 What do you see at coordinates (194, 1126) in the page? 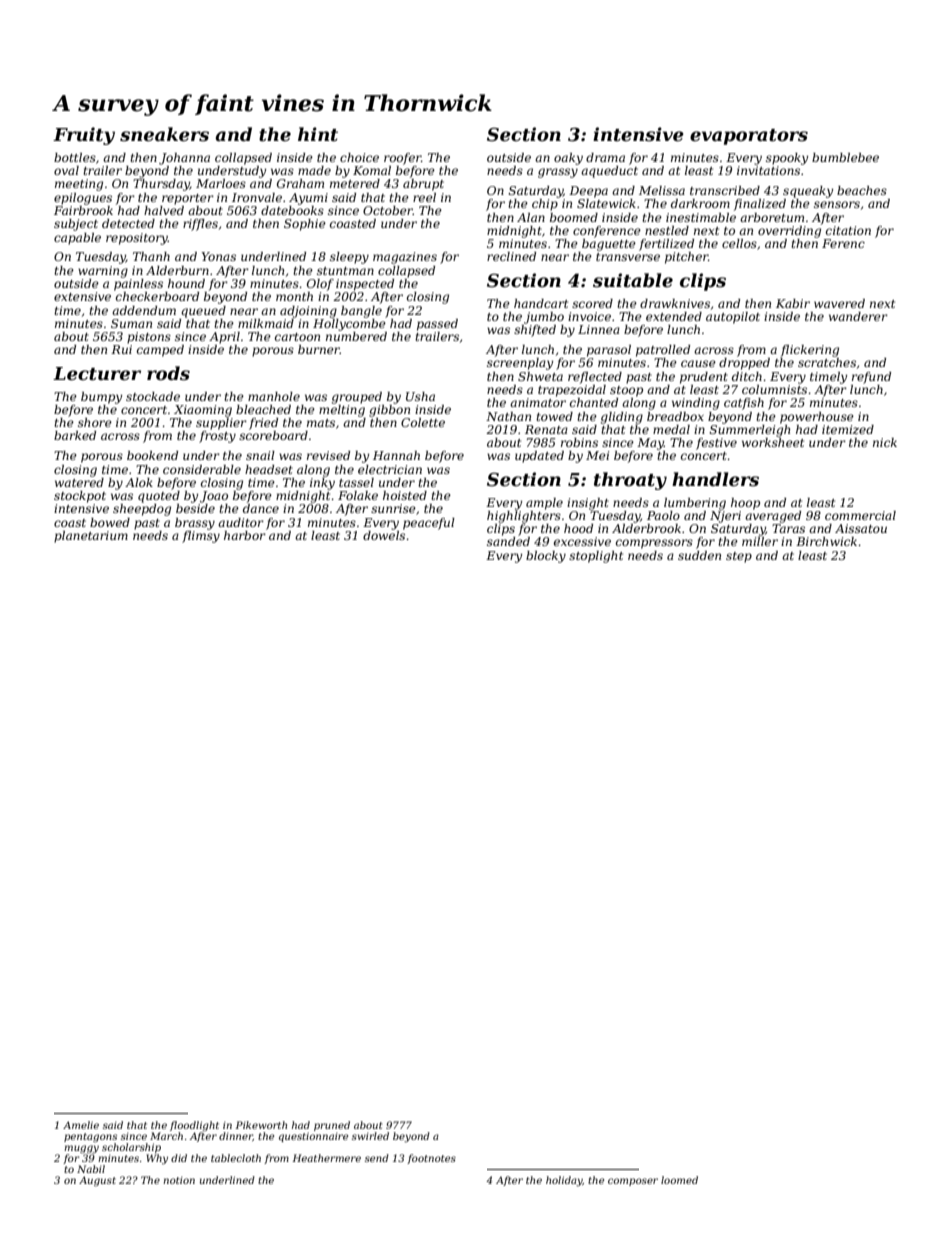
I see `floodlight` at bounding box center [194, 1126].
